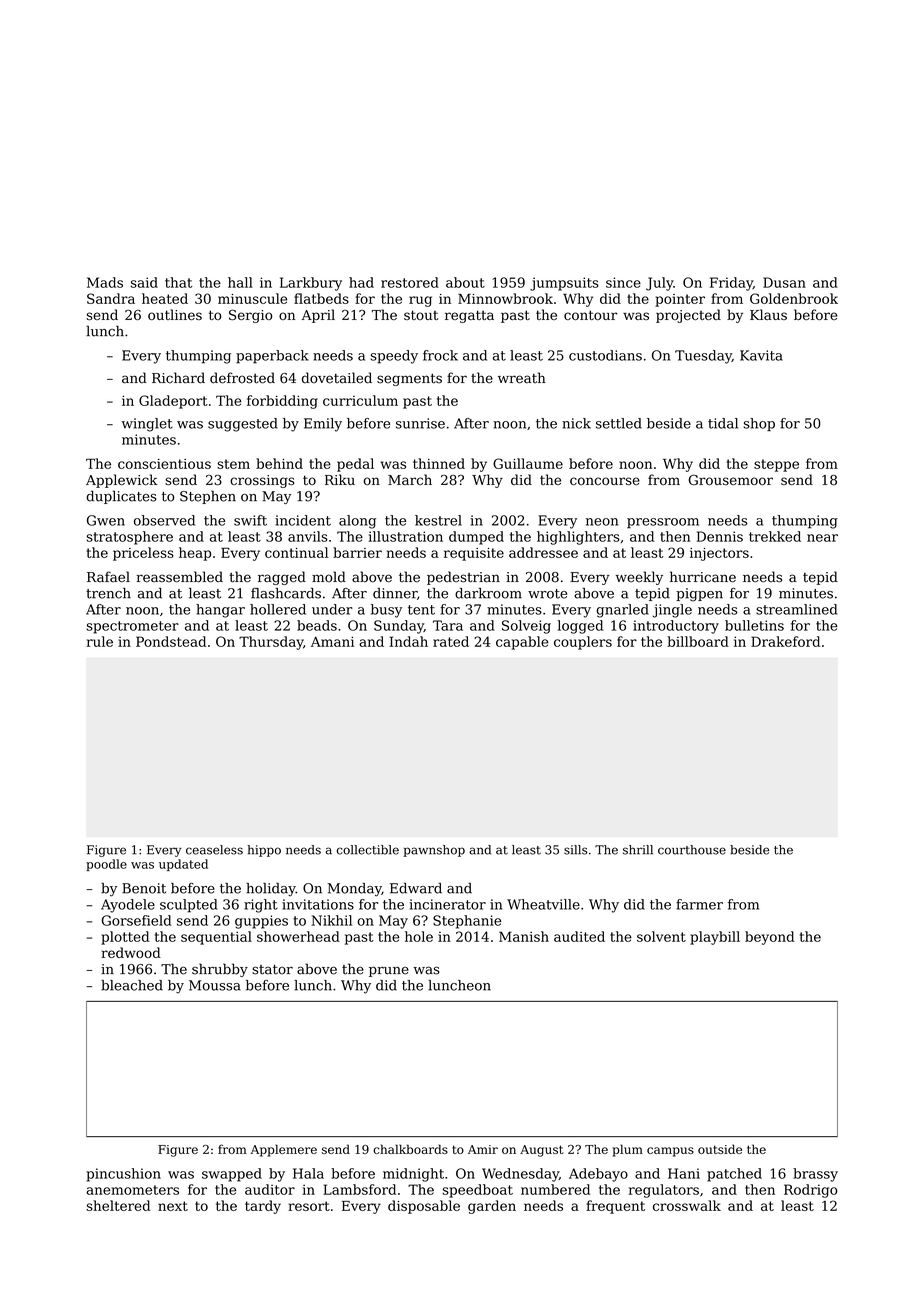  I want to click on Richard, so click(178, 378).
